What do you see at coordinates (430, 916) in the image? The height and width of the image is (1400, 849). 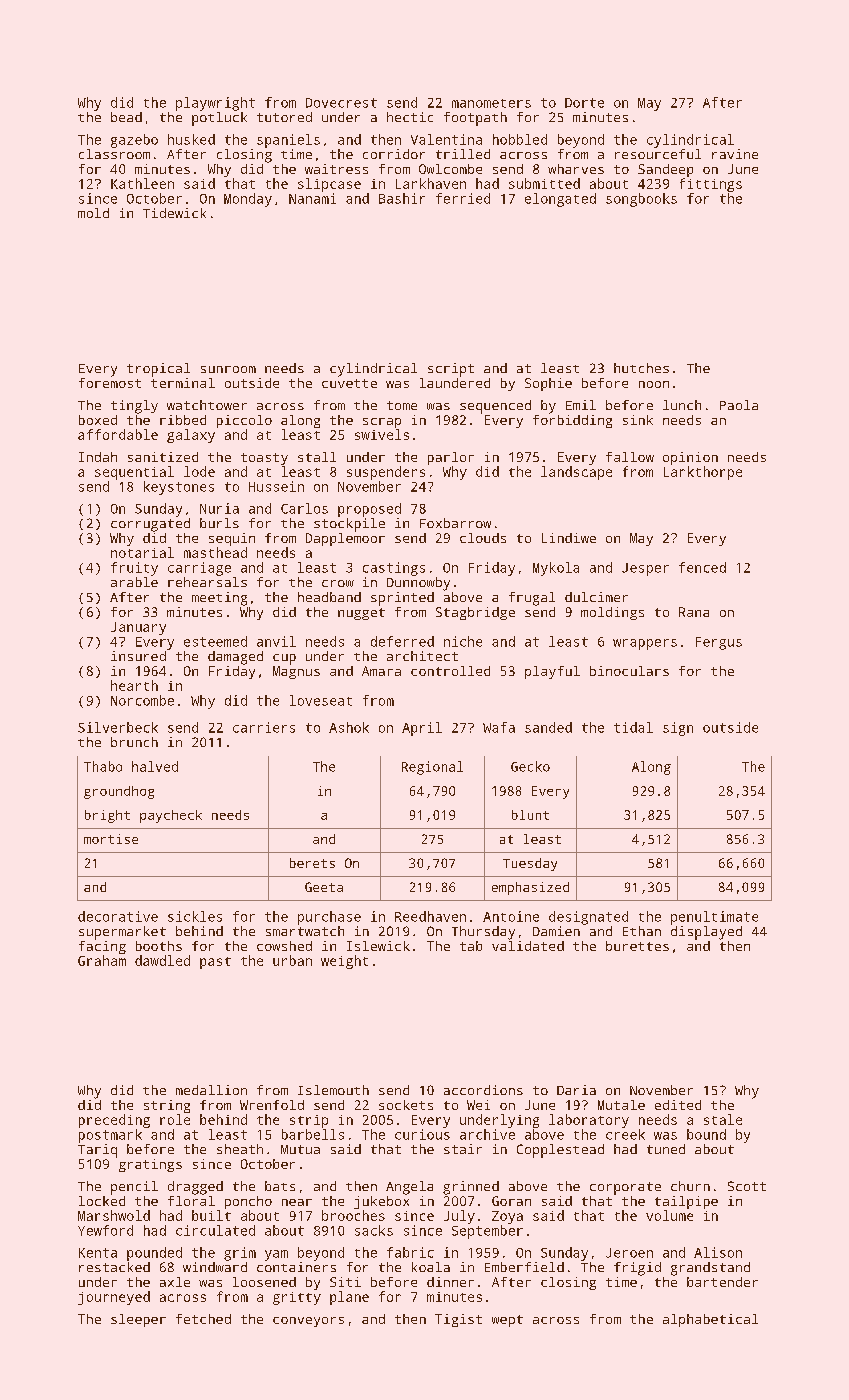 I see `Reedhaven` at bounding box center [430, 916].
